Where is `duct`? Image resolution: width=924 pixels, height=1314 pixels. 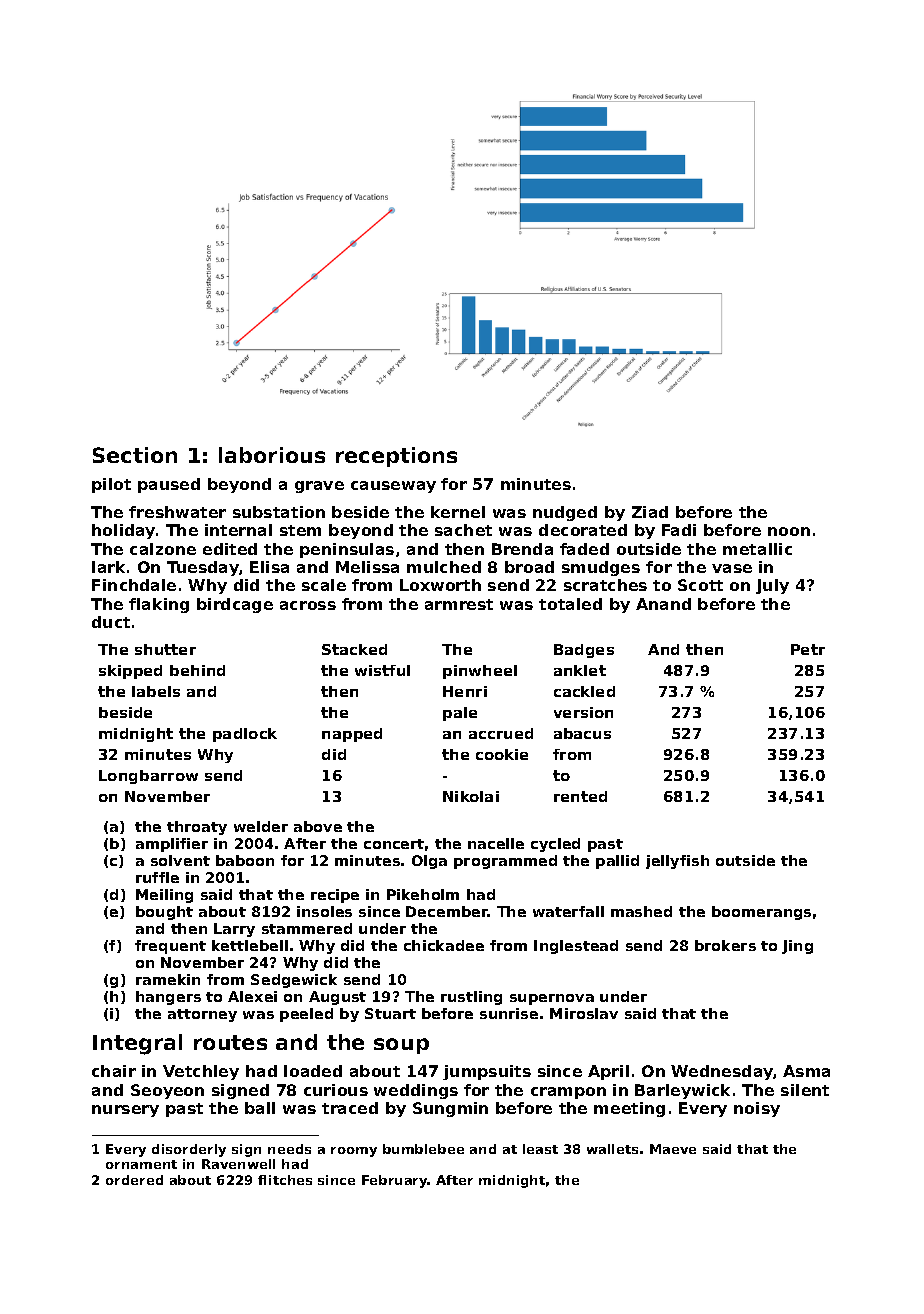
duct is located at coordinates (111, 622).
